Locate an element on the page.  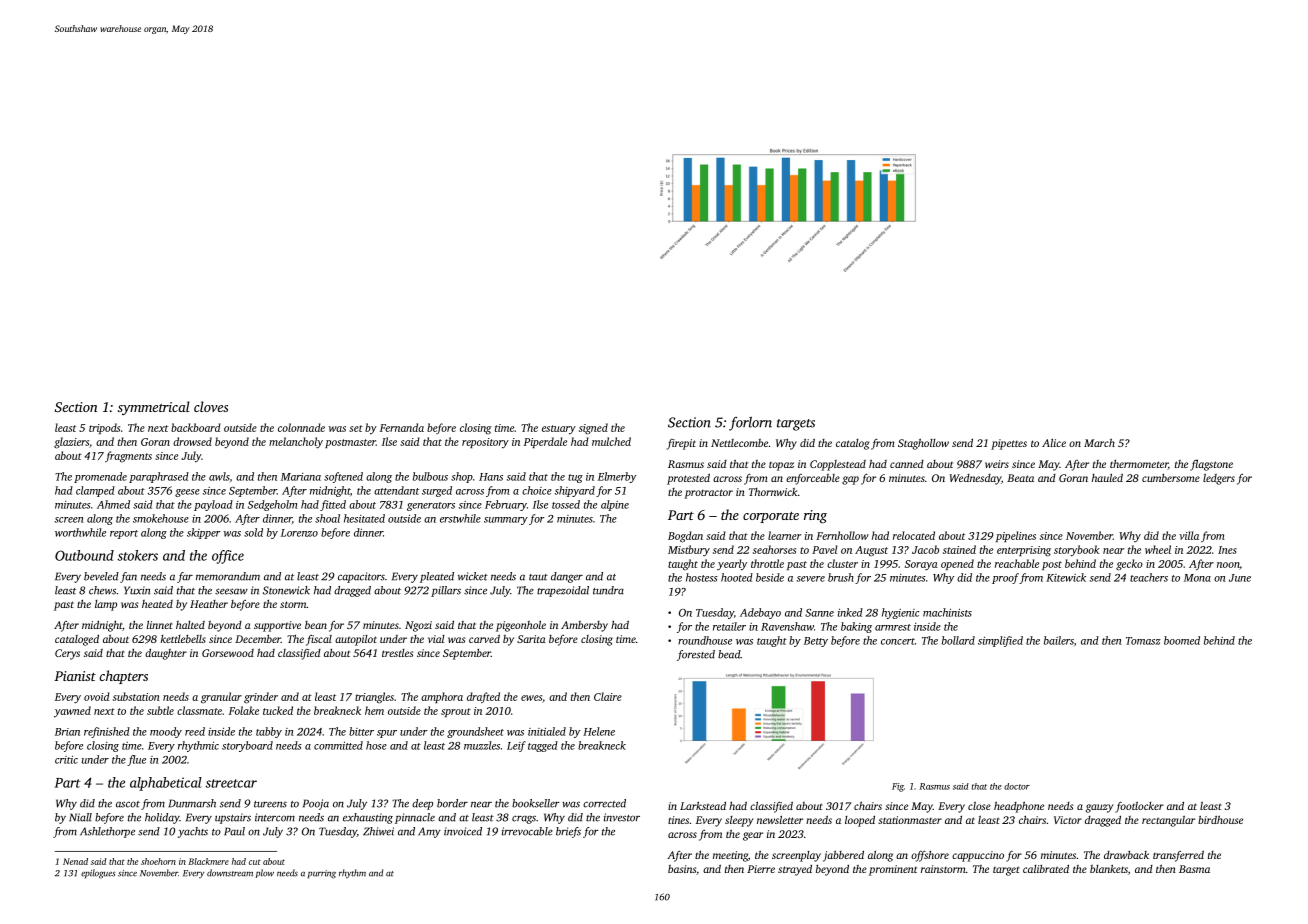
bean is located at coordinates (316, 625).
